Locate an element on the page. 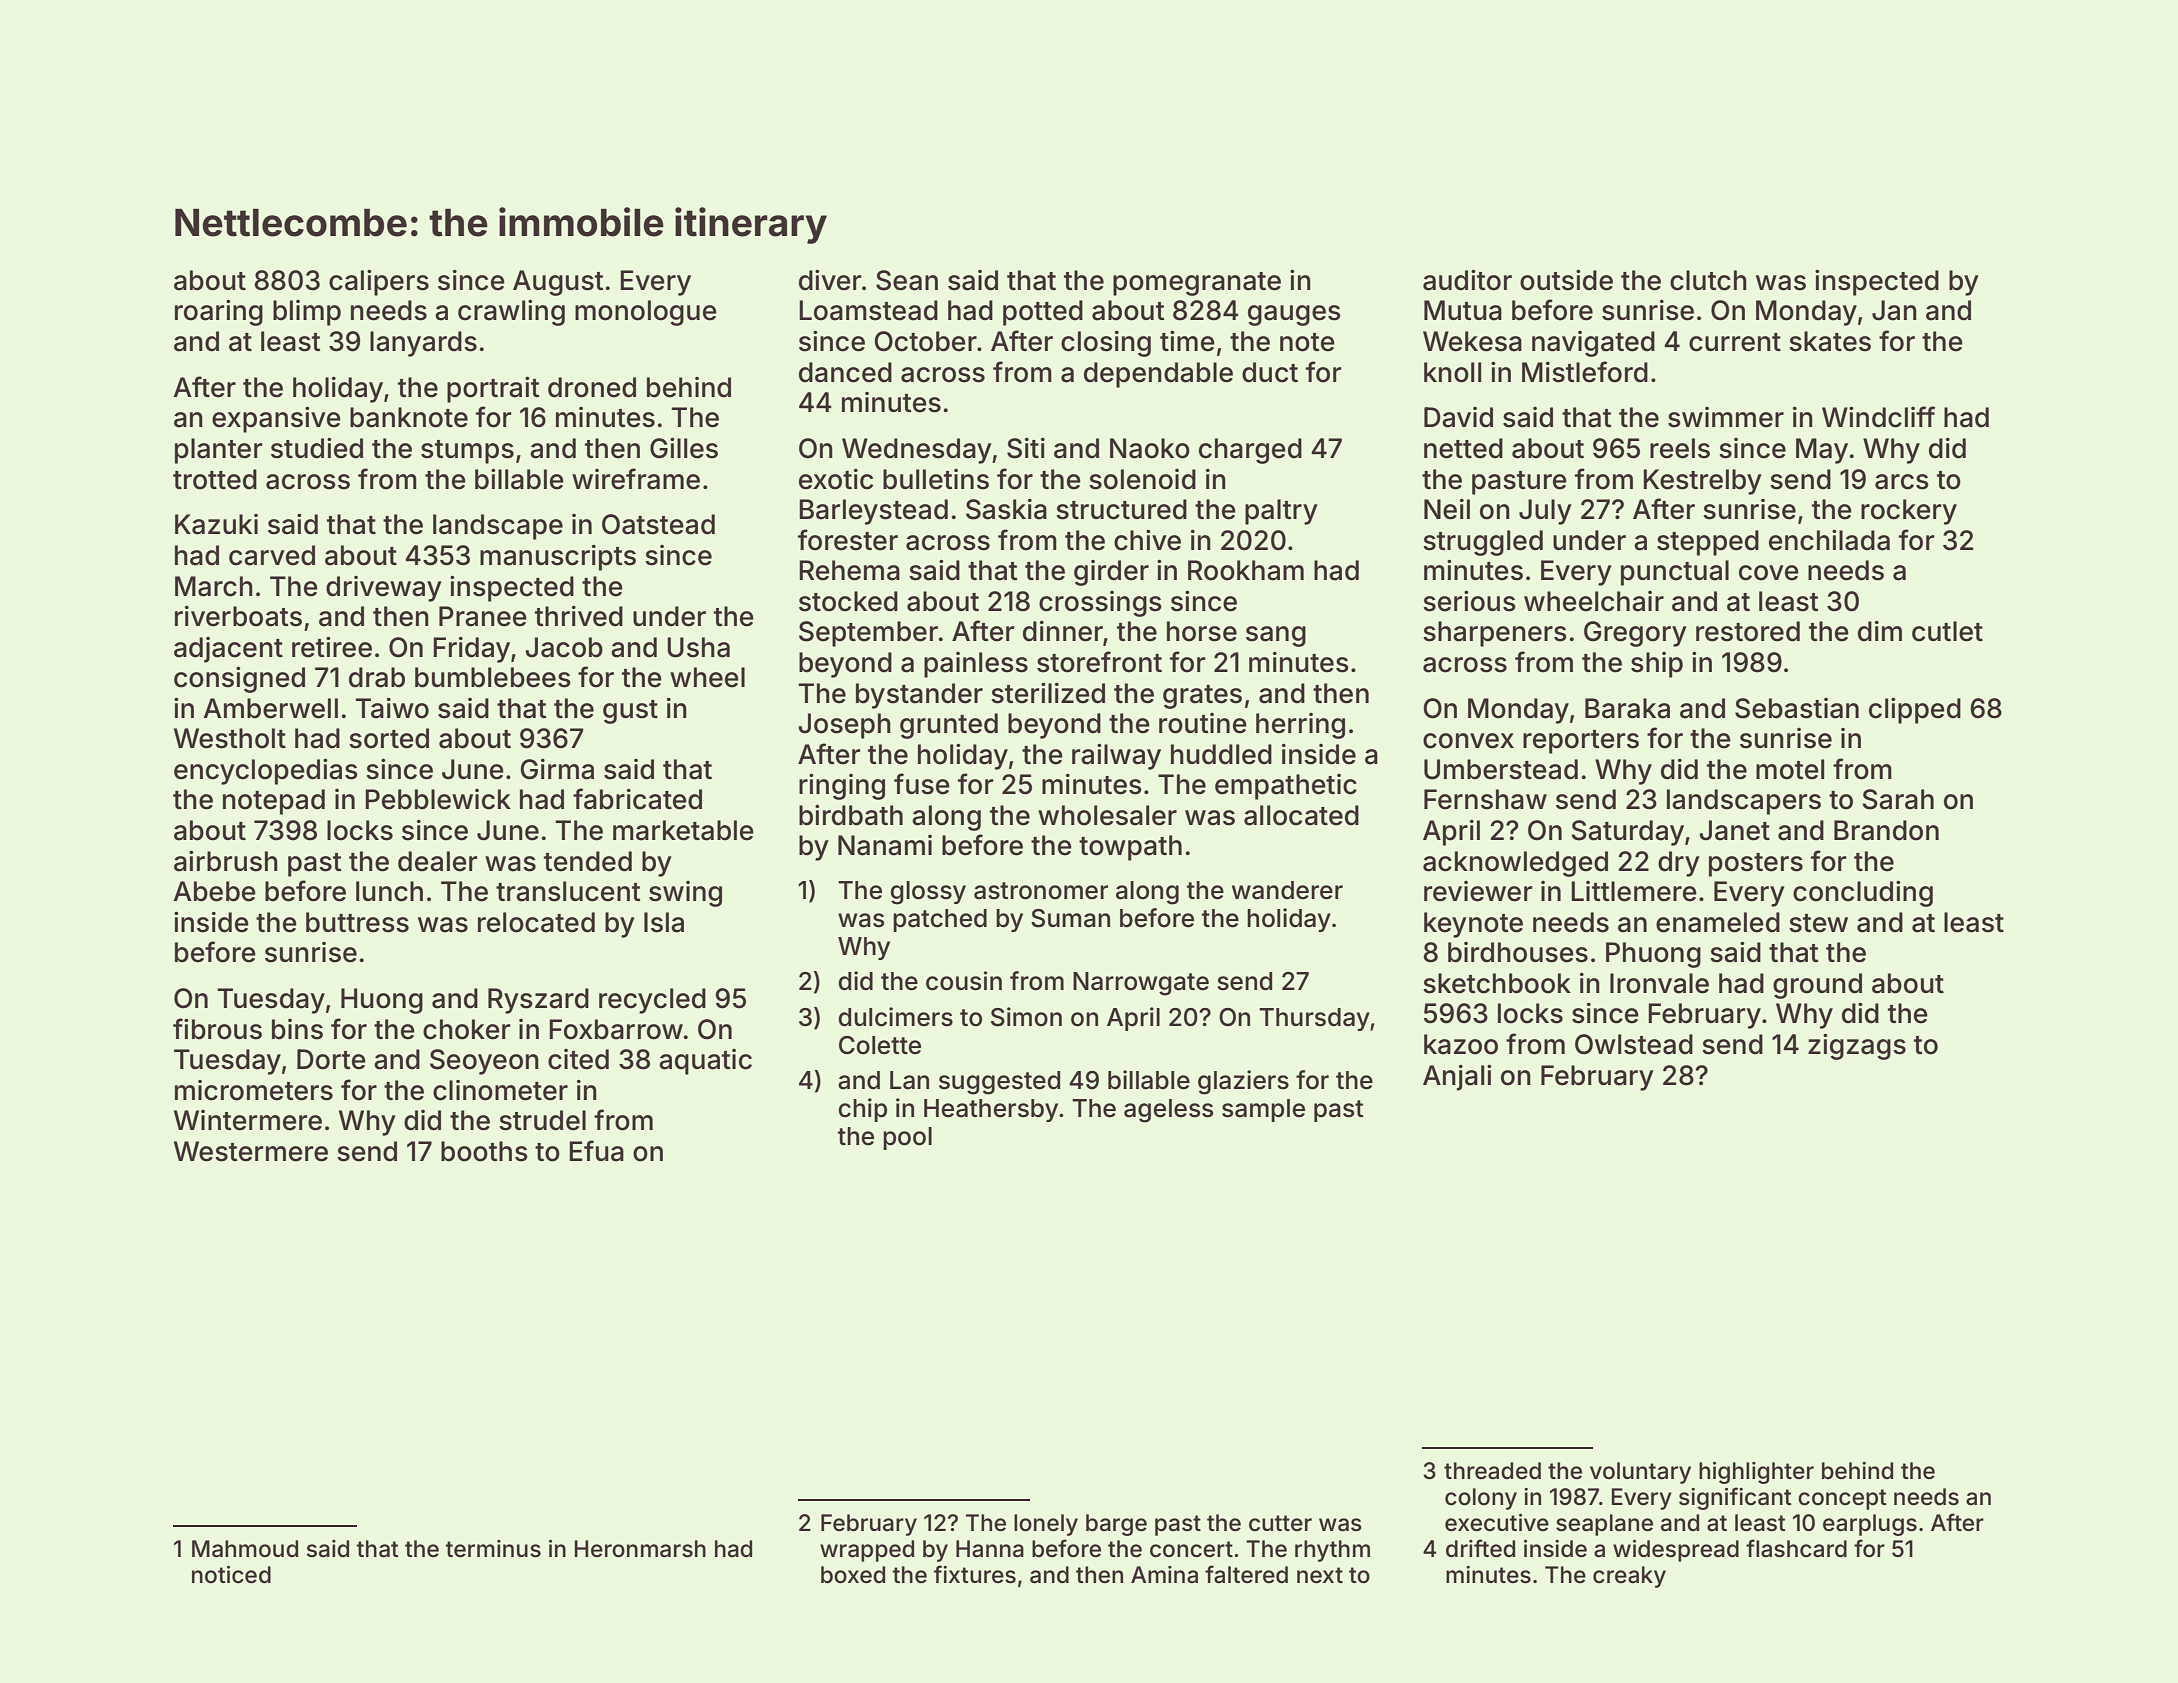  huddled is located at coordinates (1221, 754).
